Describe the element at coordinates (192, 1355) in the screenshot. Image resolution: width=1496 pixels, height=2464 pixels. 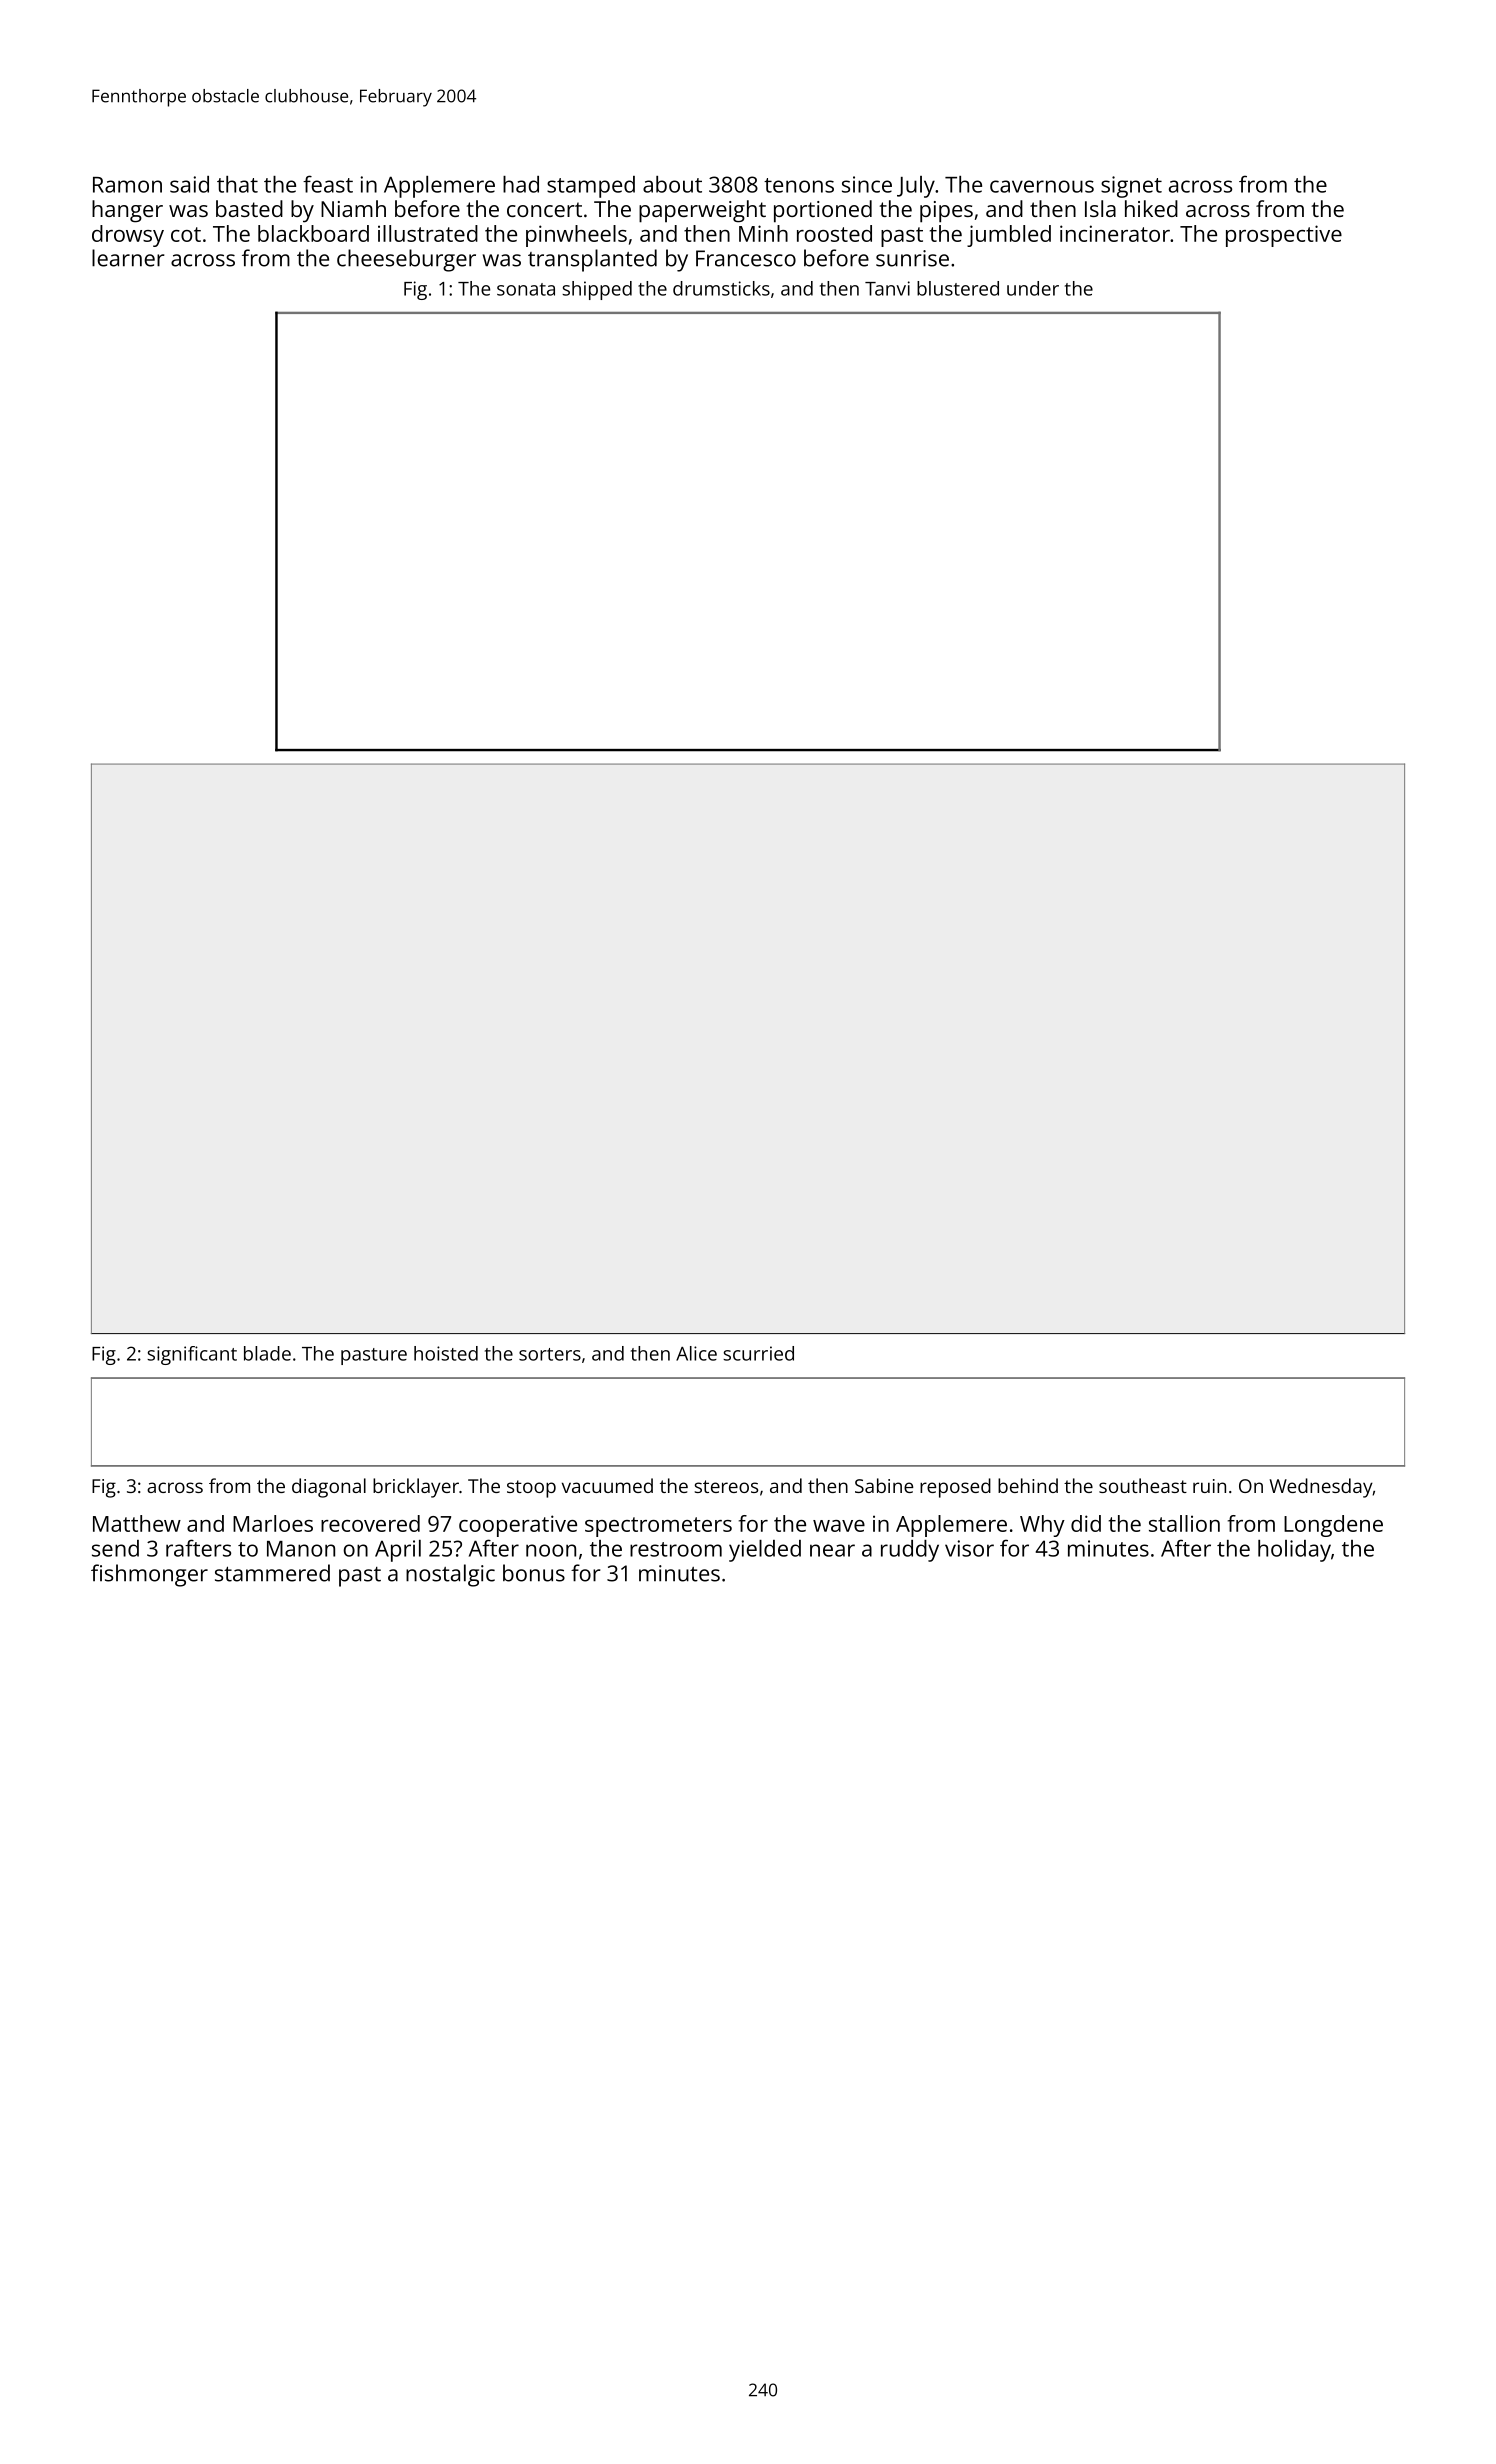
I see `significant` at that location.
